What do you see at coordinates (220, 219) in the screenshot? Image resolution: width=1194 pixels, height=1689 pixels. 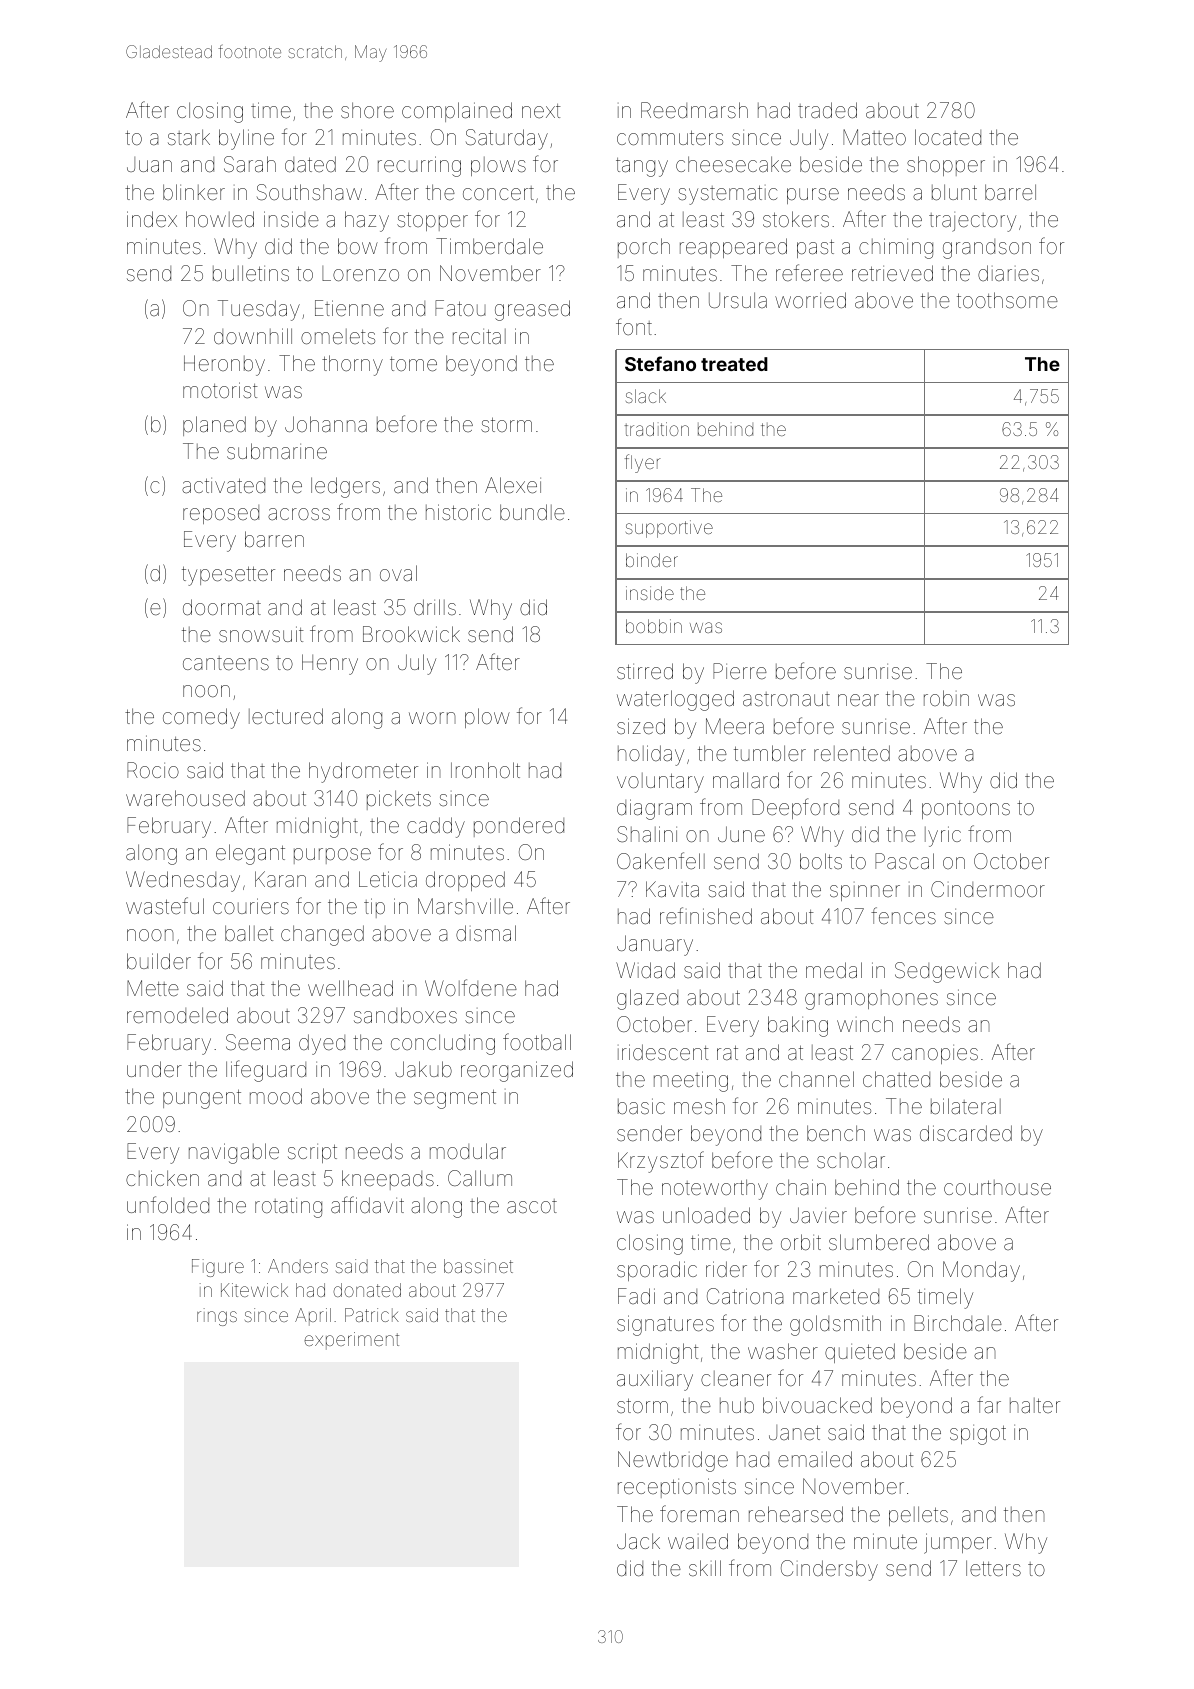 I see `howled` at bounding box center [220, 219].
